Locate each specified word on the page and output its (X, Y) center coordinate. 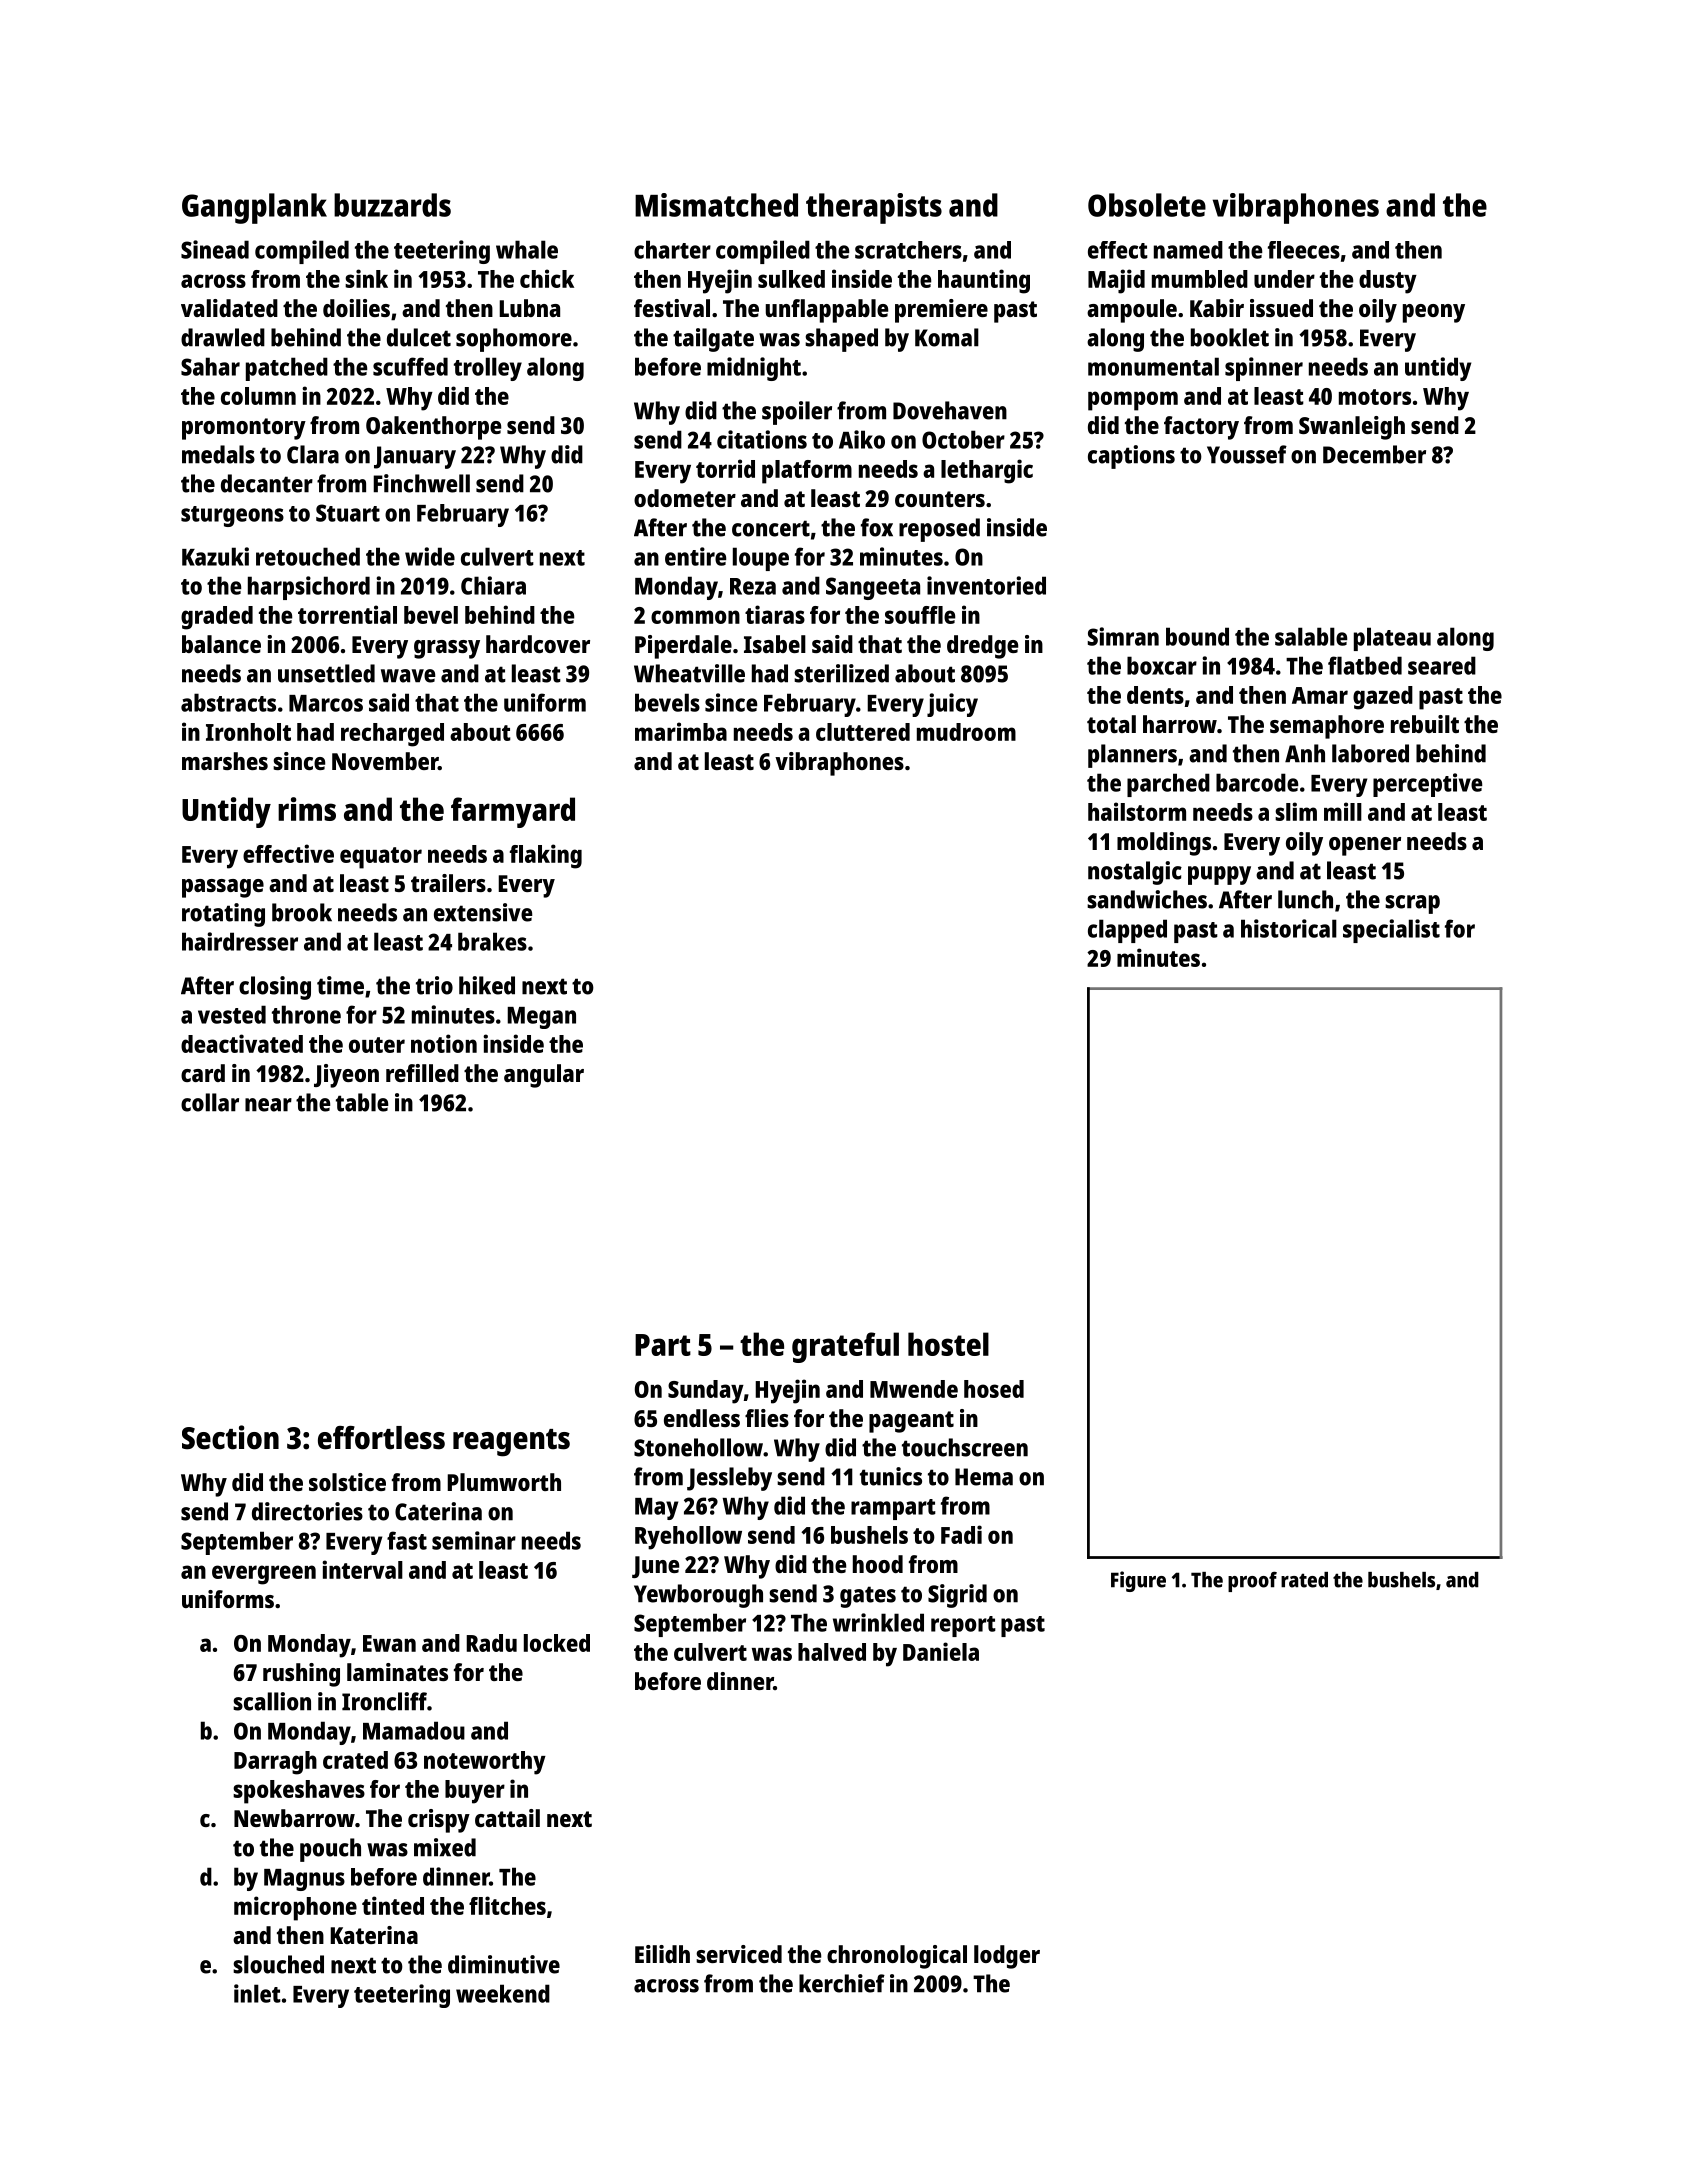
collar (210, 1102)
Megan (541, 1018)
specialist (1391, 931)
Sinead (215, 249)
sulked (791, 279)
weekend (503, 1993)
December (1374, 454)
